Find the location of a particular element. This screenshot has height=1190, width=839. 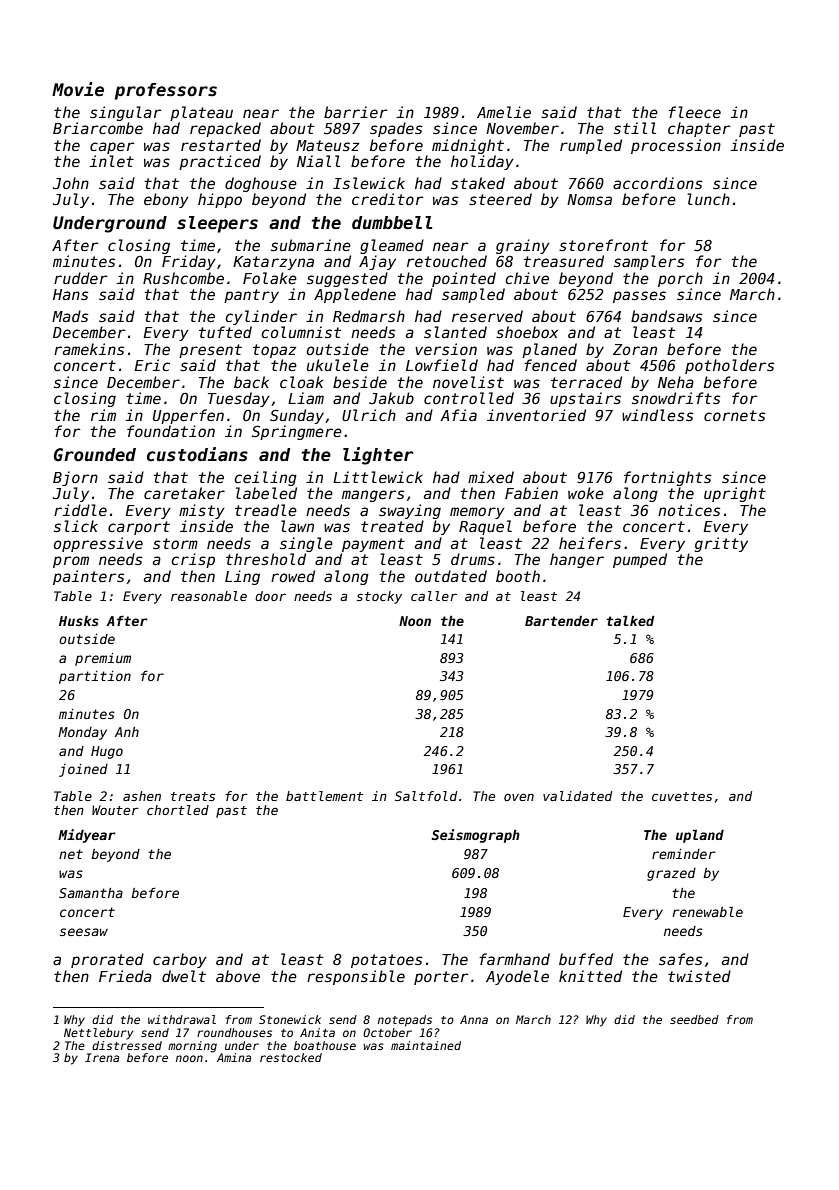

caller is located at coordinates (434, 596).
